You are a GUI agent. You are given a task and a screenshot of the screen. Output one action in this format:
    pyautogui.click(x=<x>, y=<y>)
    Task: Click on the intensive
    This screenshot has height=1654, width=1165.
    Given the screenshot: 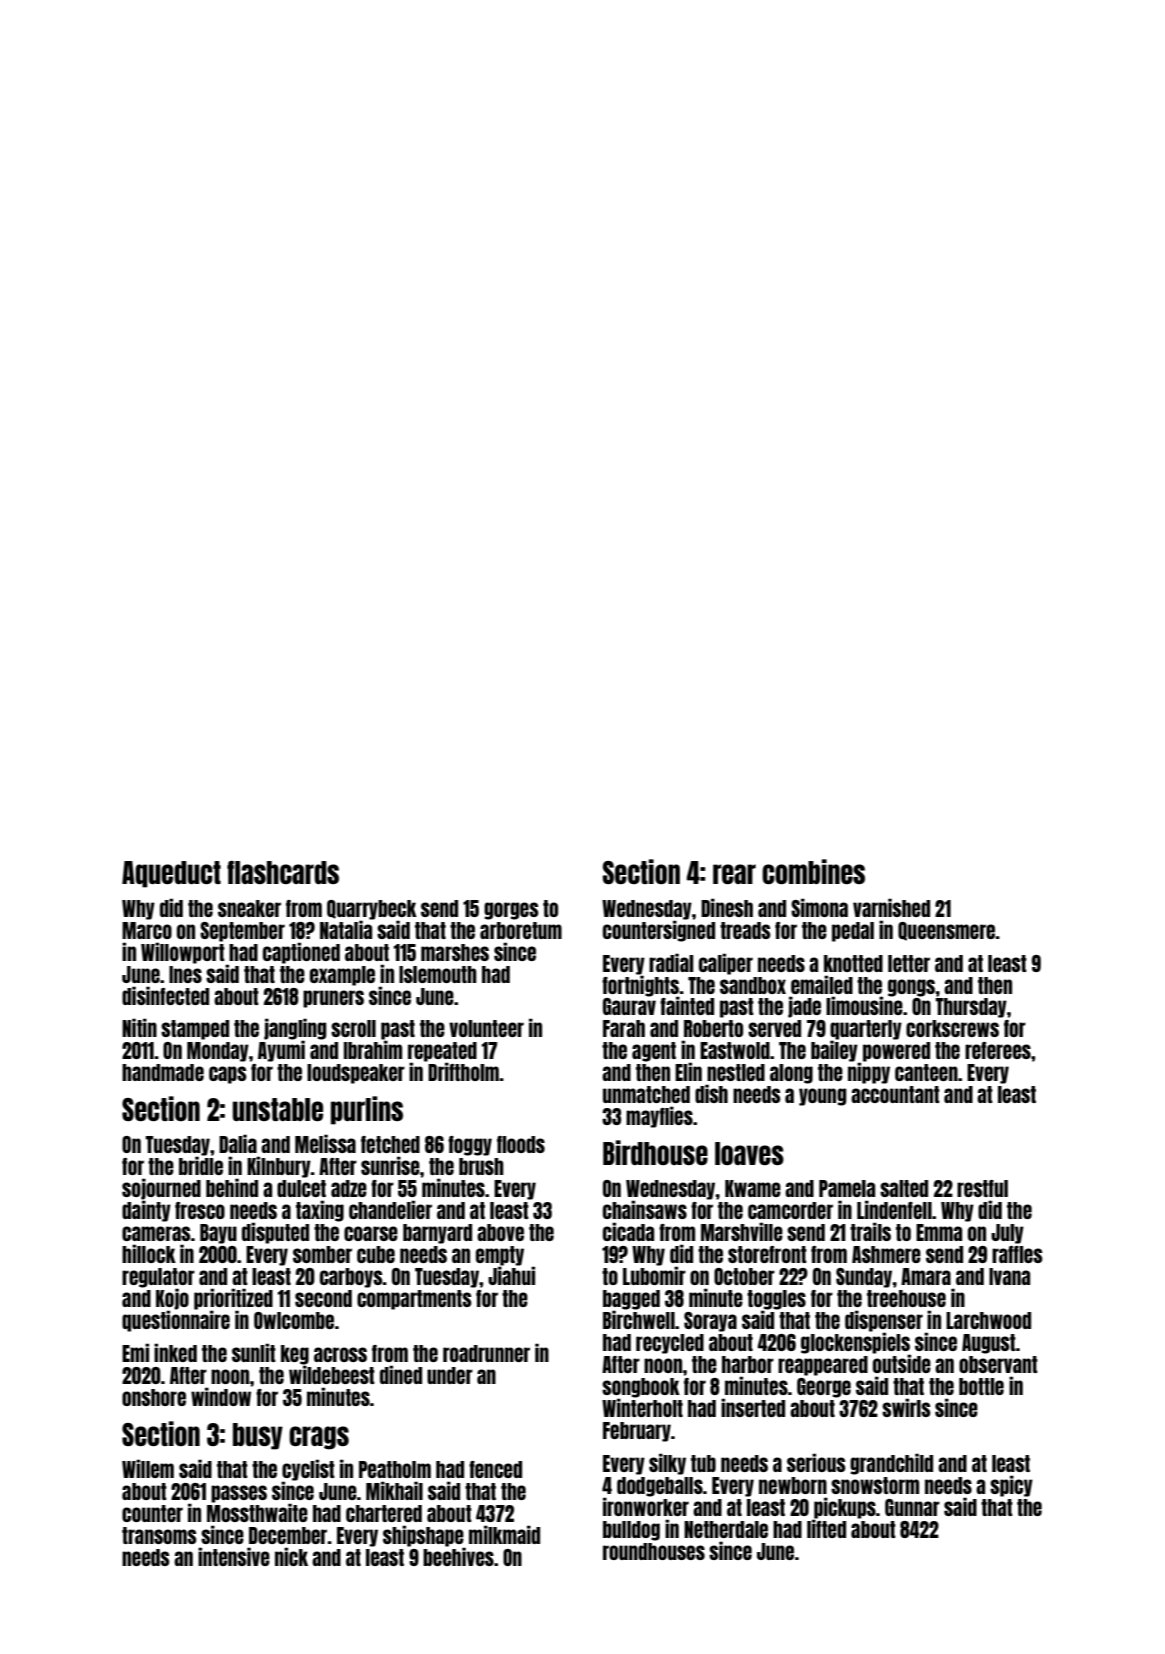 What is the action you would take?
    pyautogui.click(x=234, y=1556)
